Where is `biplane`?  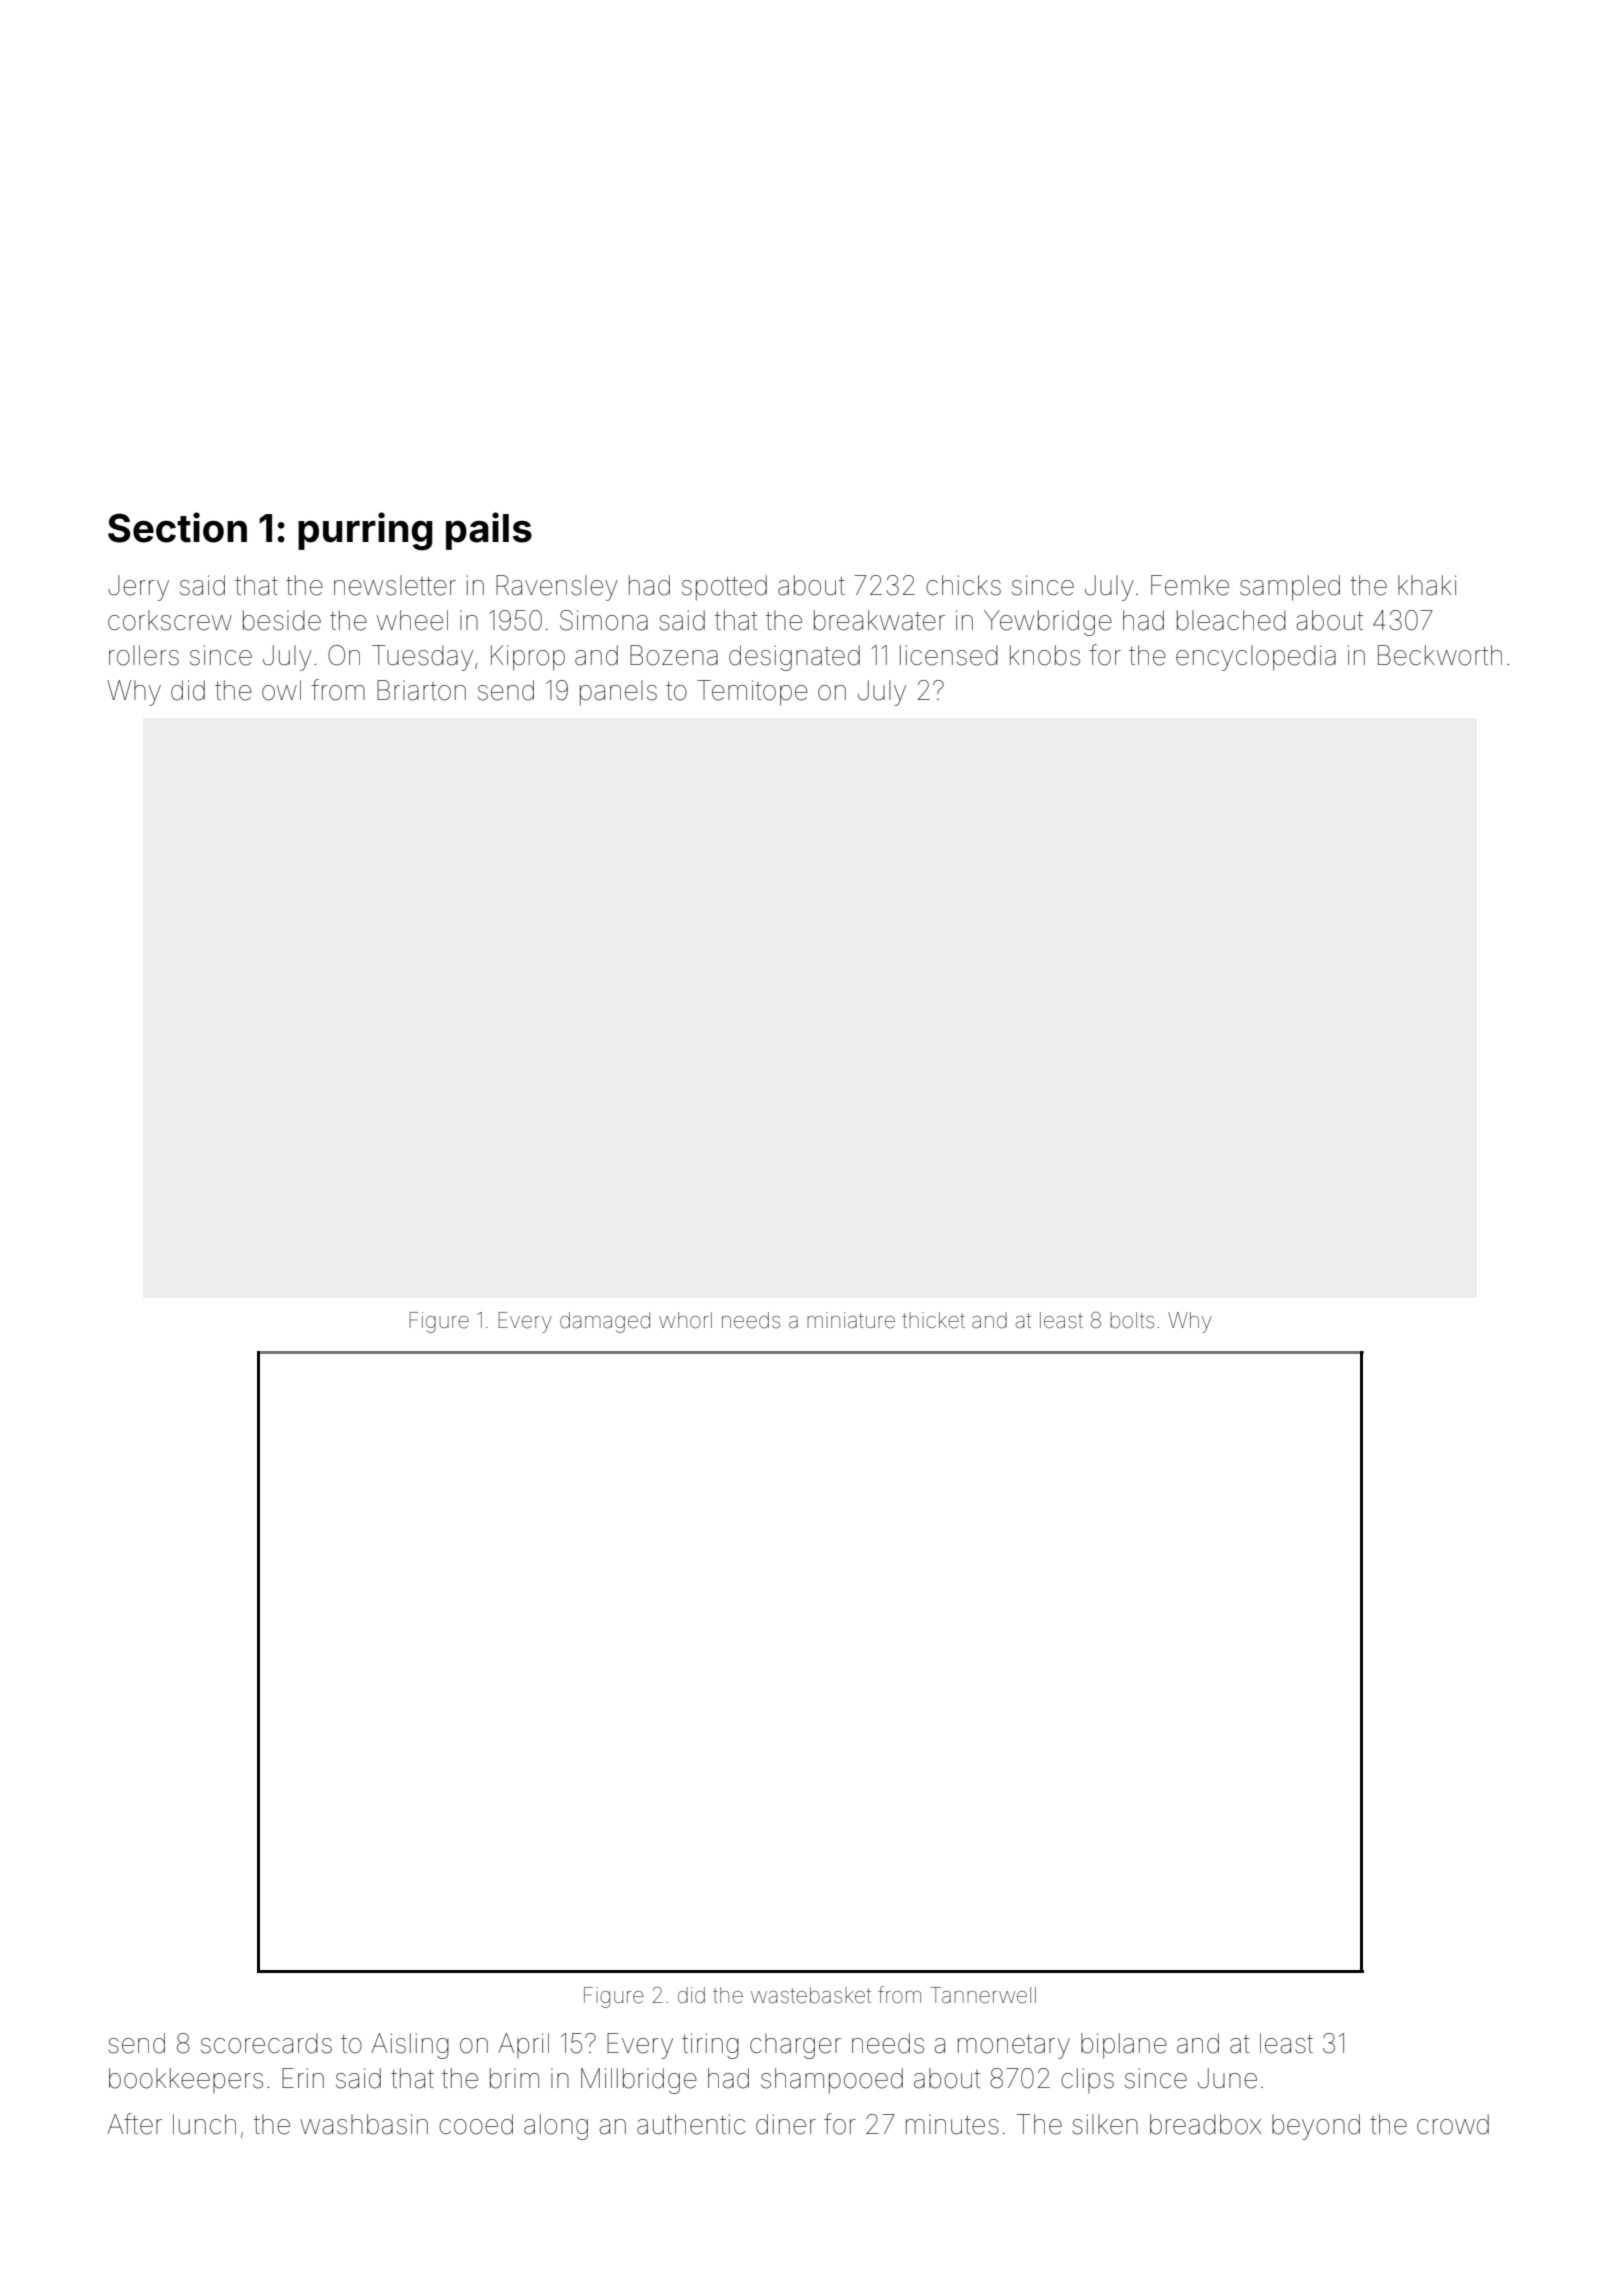 biplane is located at coordinates (1124, 2046).
